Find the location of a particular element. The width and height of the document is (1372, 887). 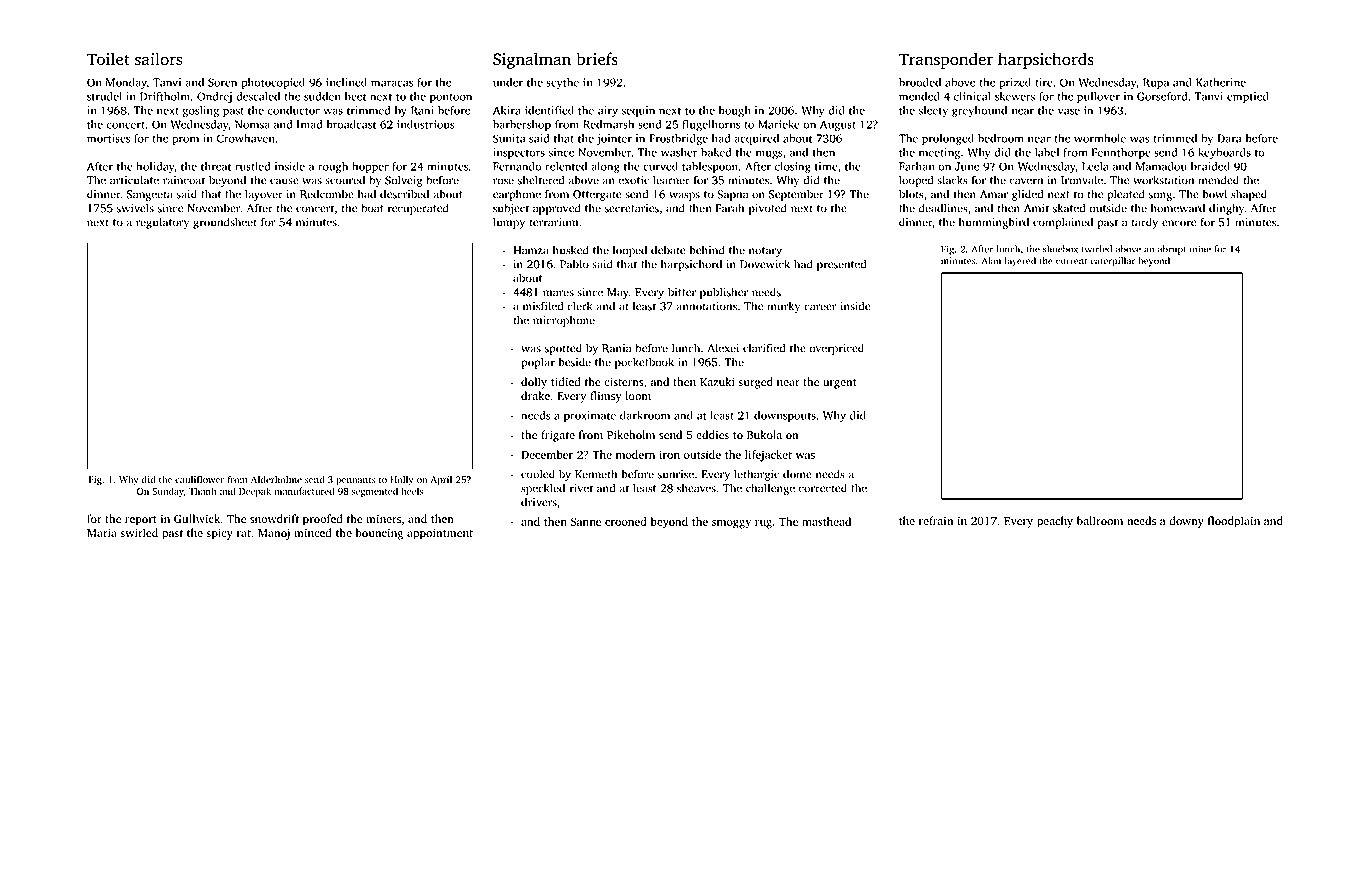

sunrise is located at coordinates (676, 474).
